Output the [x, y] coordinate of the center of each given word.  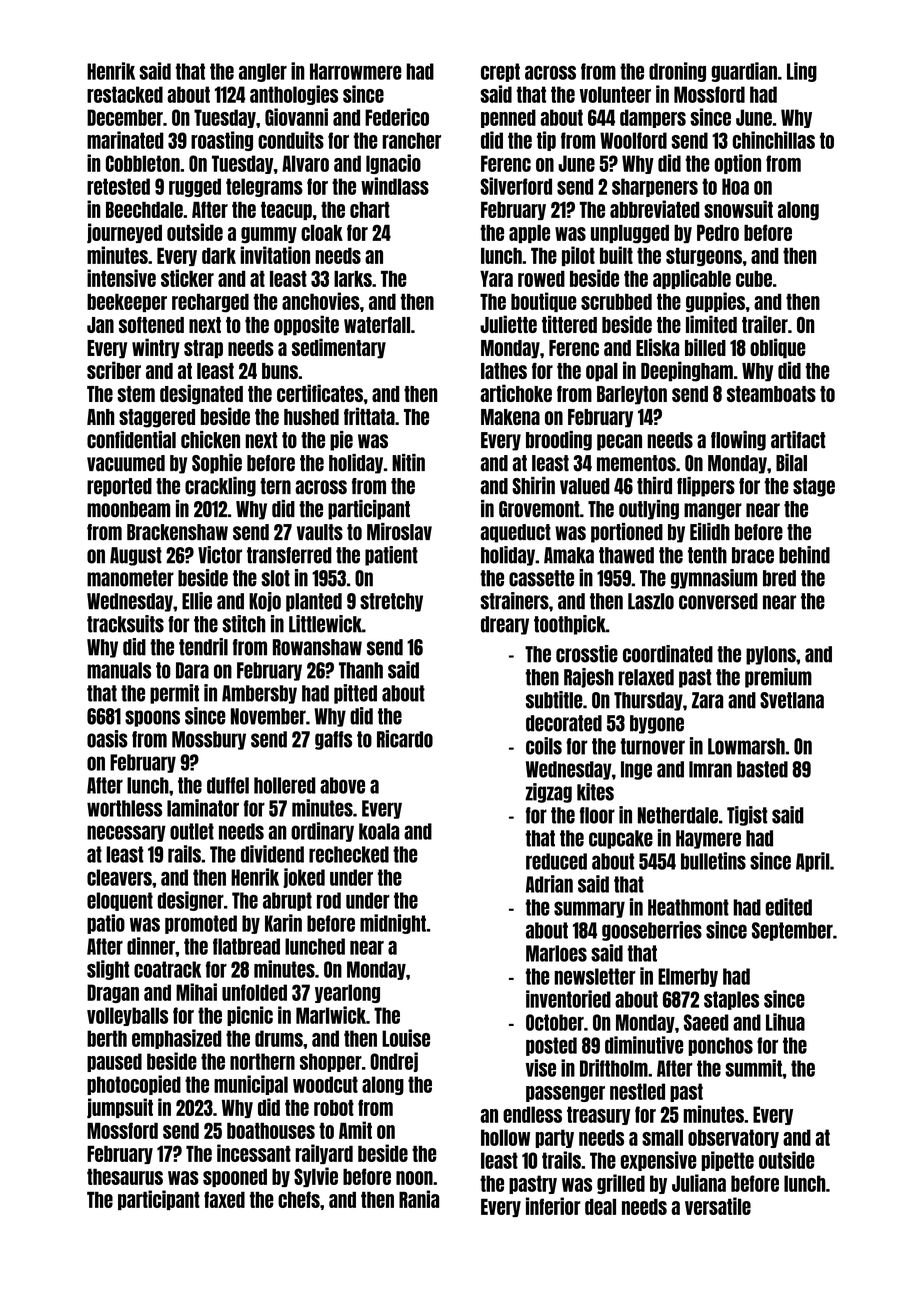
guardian [744, 72]
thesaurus [125, 1176]
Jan [100, 325]
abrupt [287, 901]
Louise [406, 1038]
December [125, 117]
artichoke [516, 393]
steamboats [771, 394]
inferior [553, 1206]
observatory [733, 1138]
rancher [411, 140]
